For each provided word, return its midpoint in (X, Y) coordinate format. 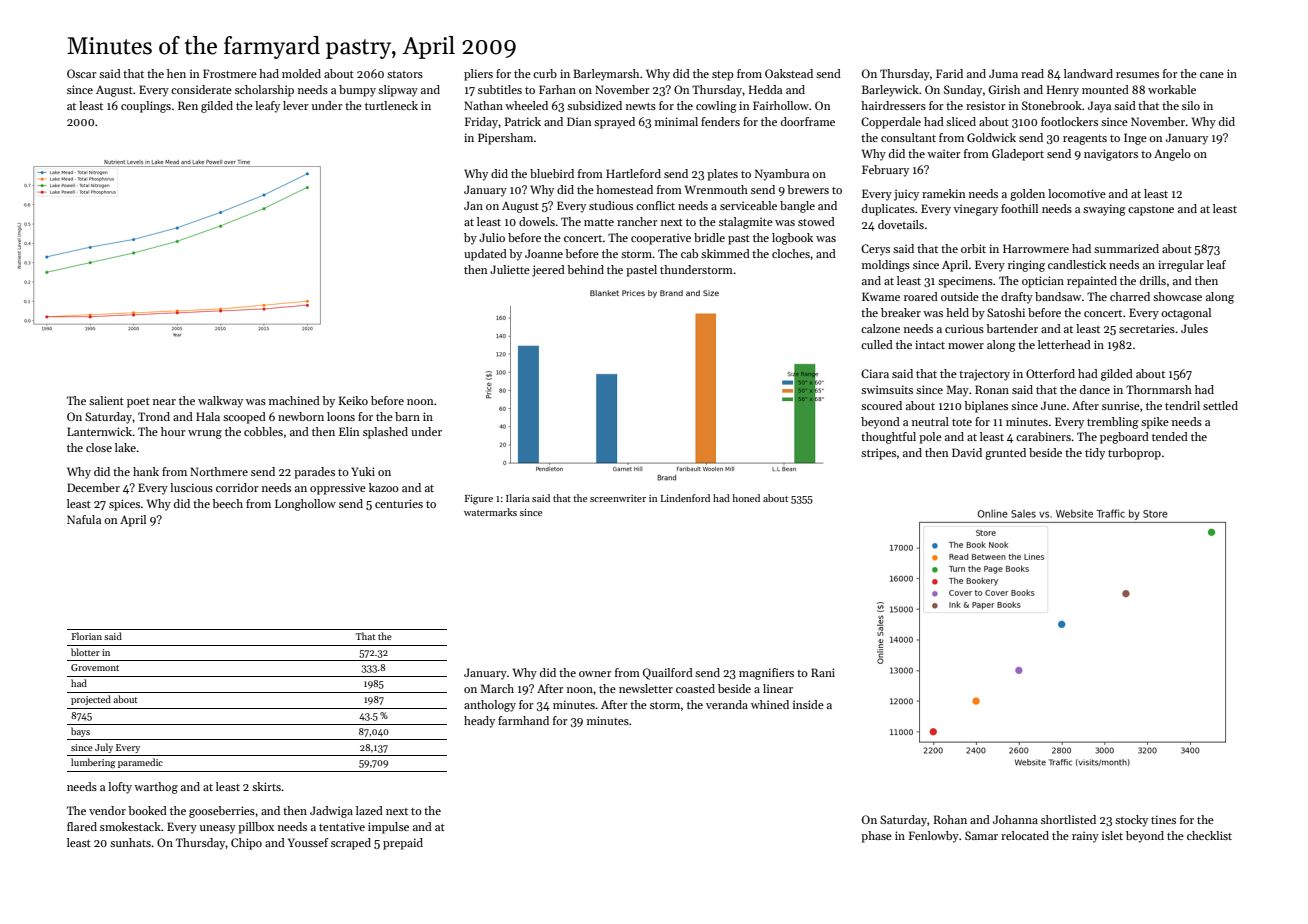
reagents (1085, 140)
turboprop (1134, 454)
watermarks (490, 512)
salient (106, 400)
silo (1191, 105)
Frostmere (230, 73)
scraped (351, 844)
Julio (492, 237)
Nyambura (782, 175)
